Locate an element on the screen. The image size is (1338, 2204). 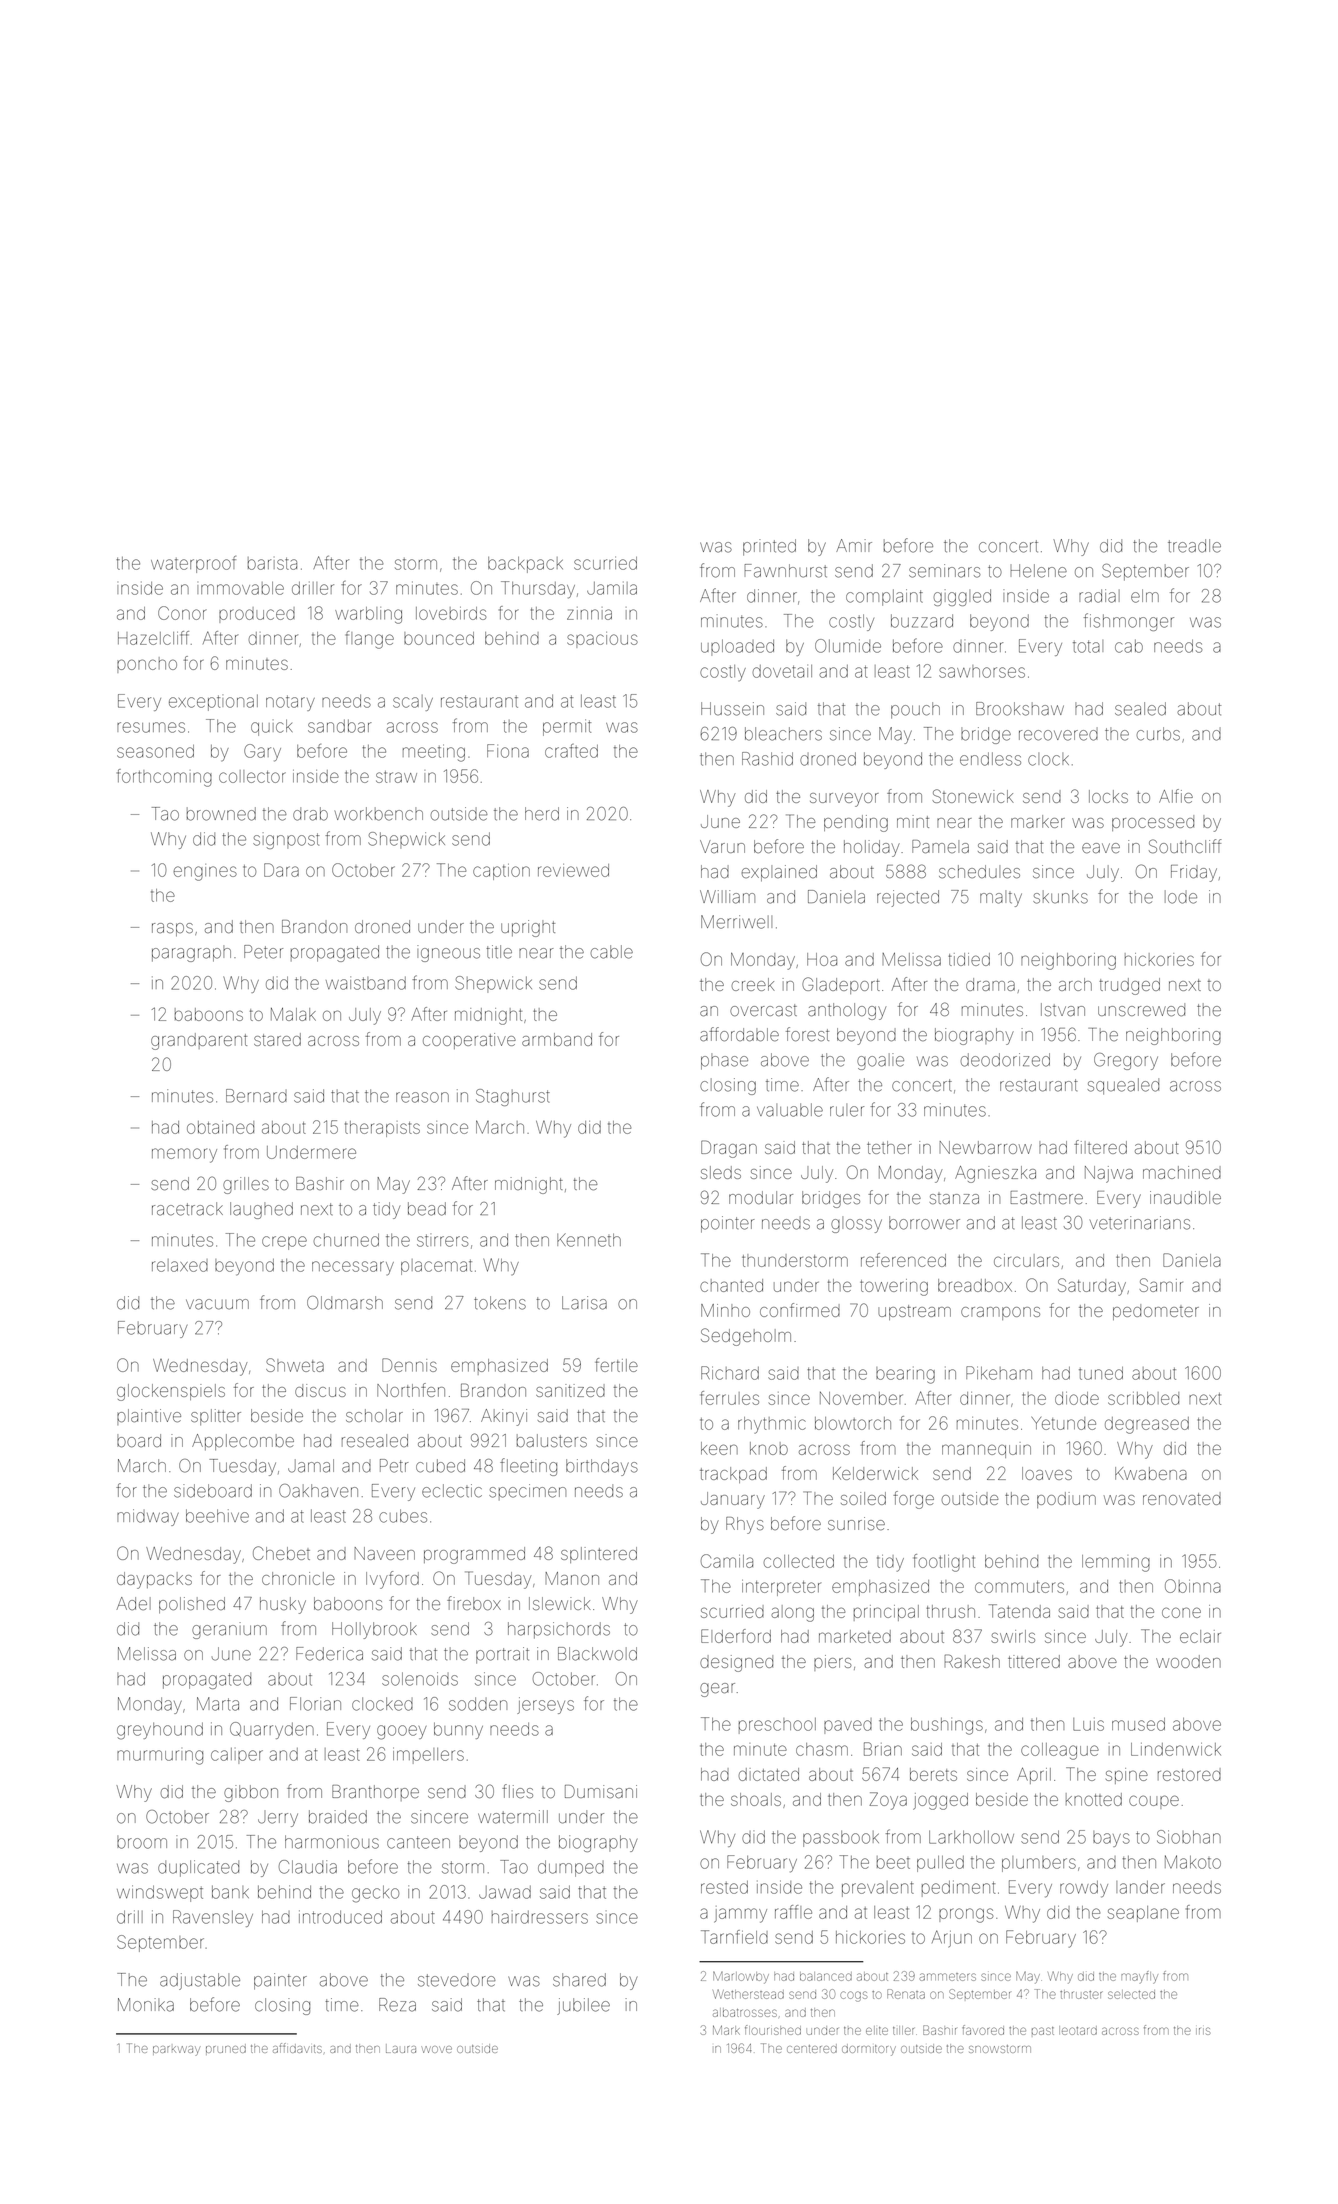
January is located at coordinates (733, 1500).
